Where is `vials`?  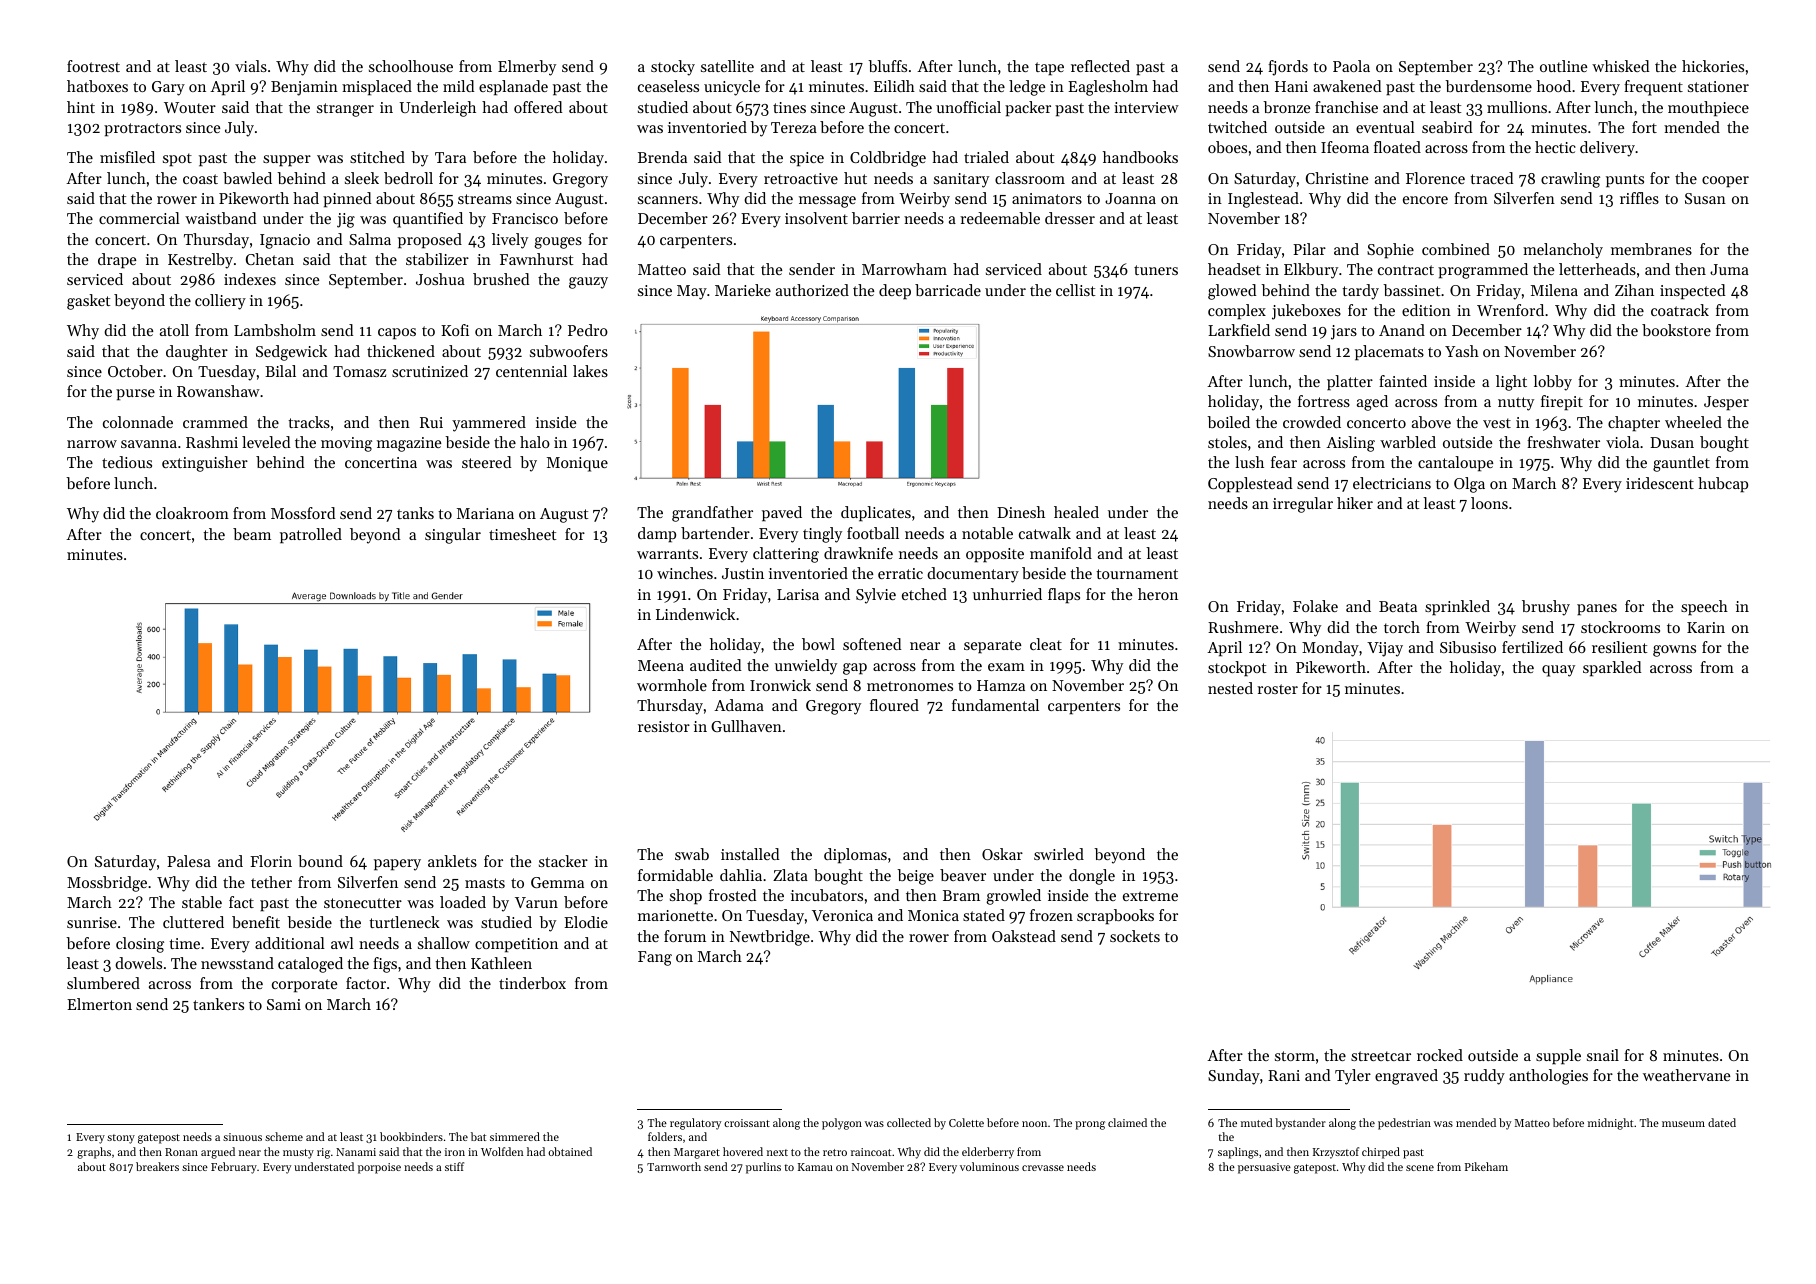 vials is located at coordinates (251, 66).
